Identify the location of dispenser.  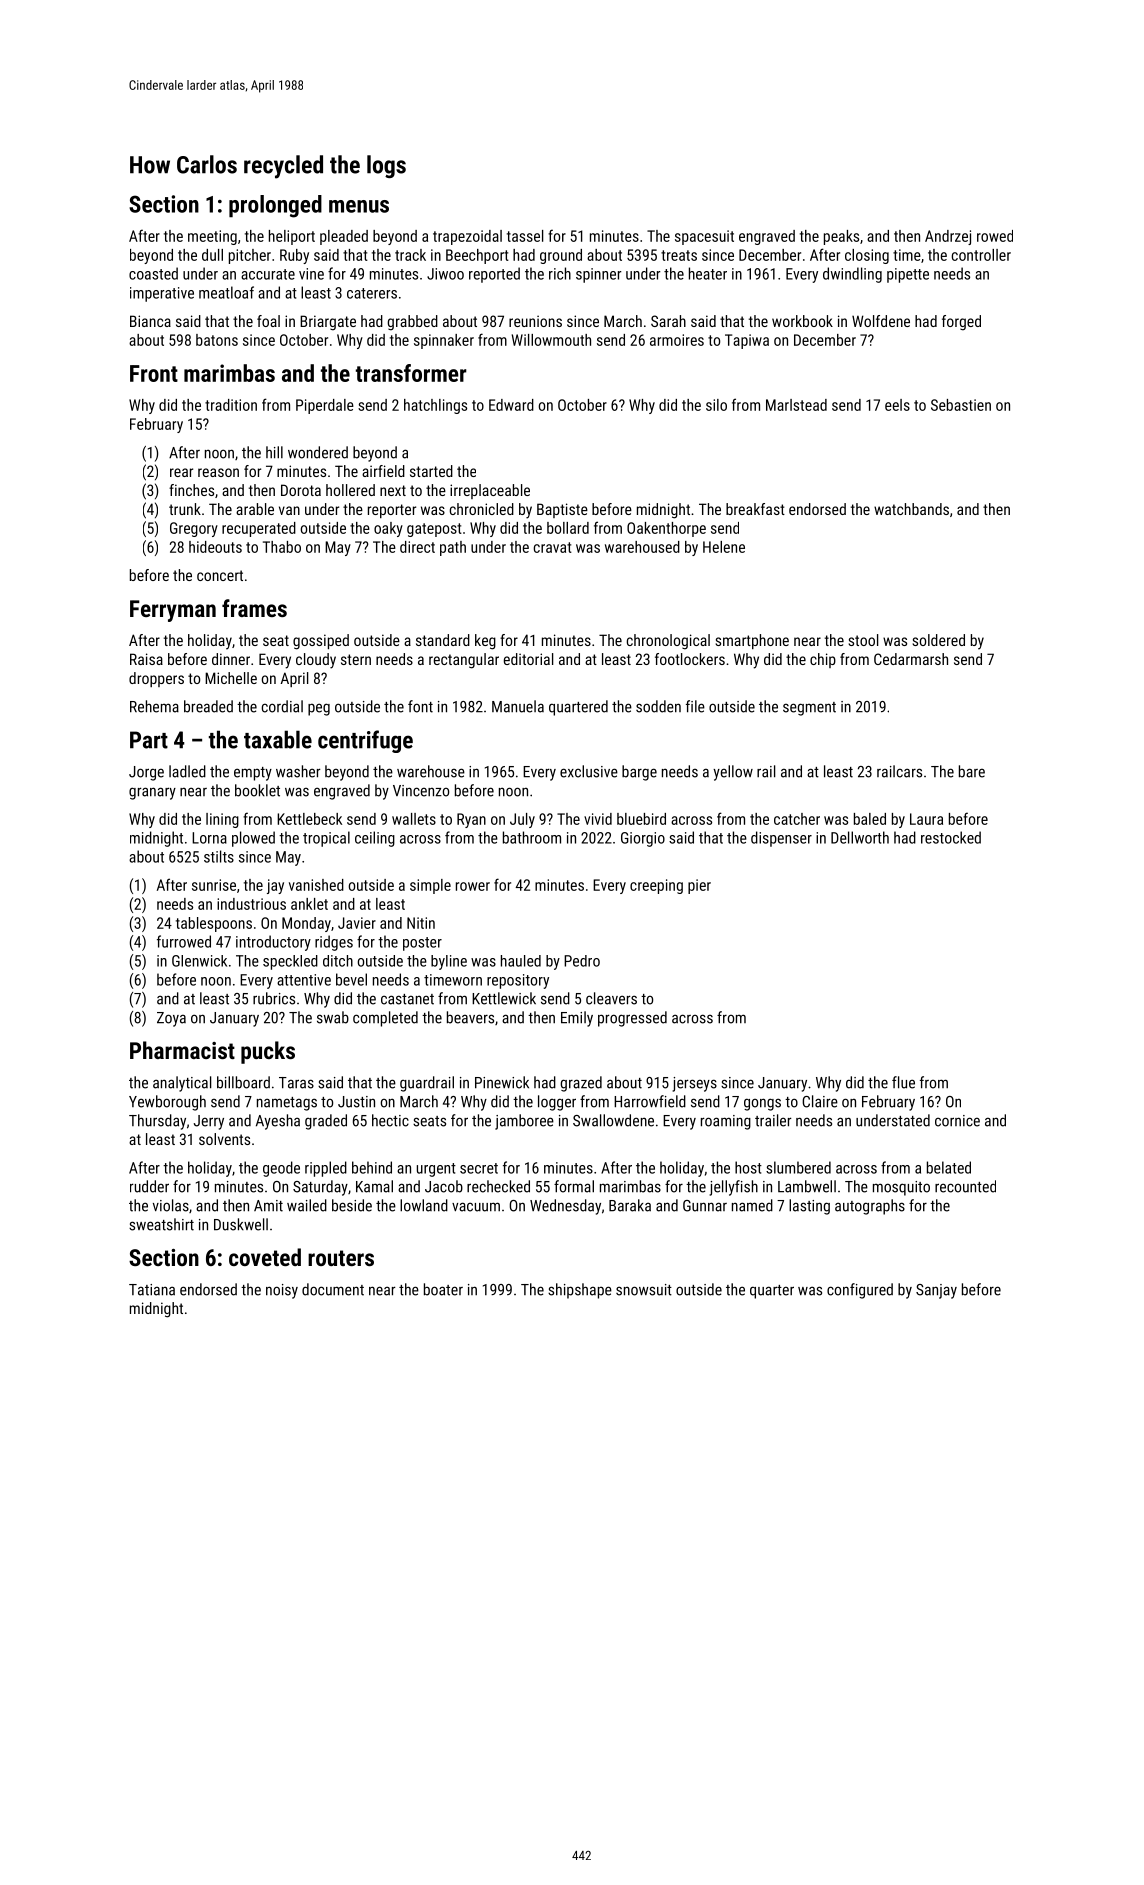
(781, 839).
